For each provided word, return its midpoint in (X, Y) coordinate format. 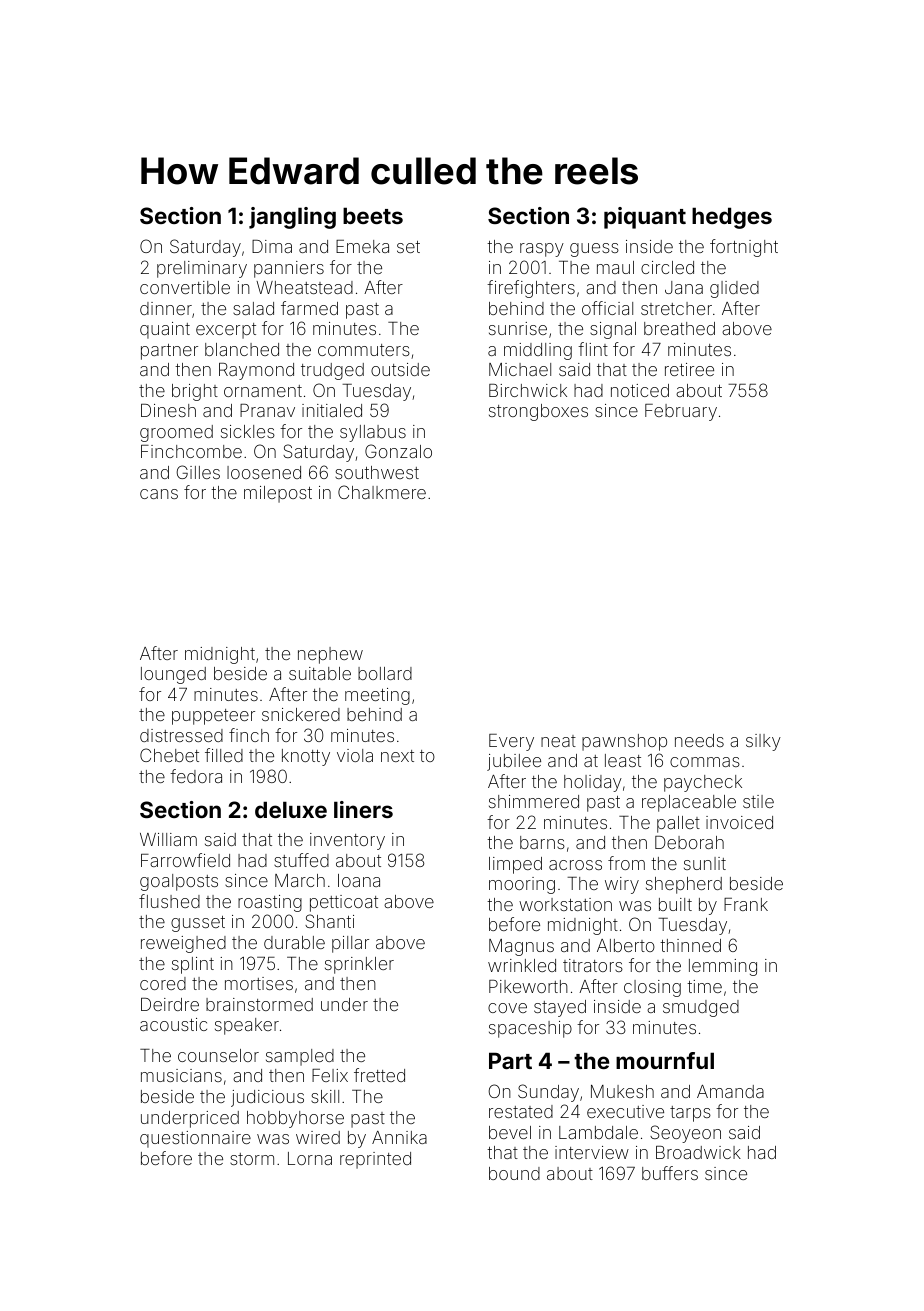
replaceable (689, 803)
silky (763, 742)
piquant (645, 218)
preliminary (202, 269)
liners (363, 809)
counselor (218, 1055)
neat (558, 741)
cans (159, 494)
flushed (169, 901)
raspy (542, 250)
